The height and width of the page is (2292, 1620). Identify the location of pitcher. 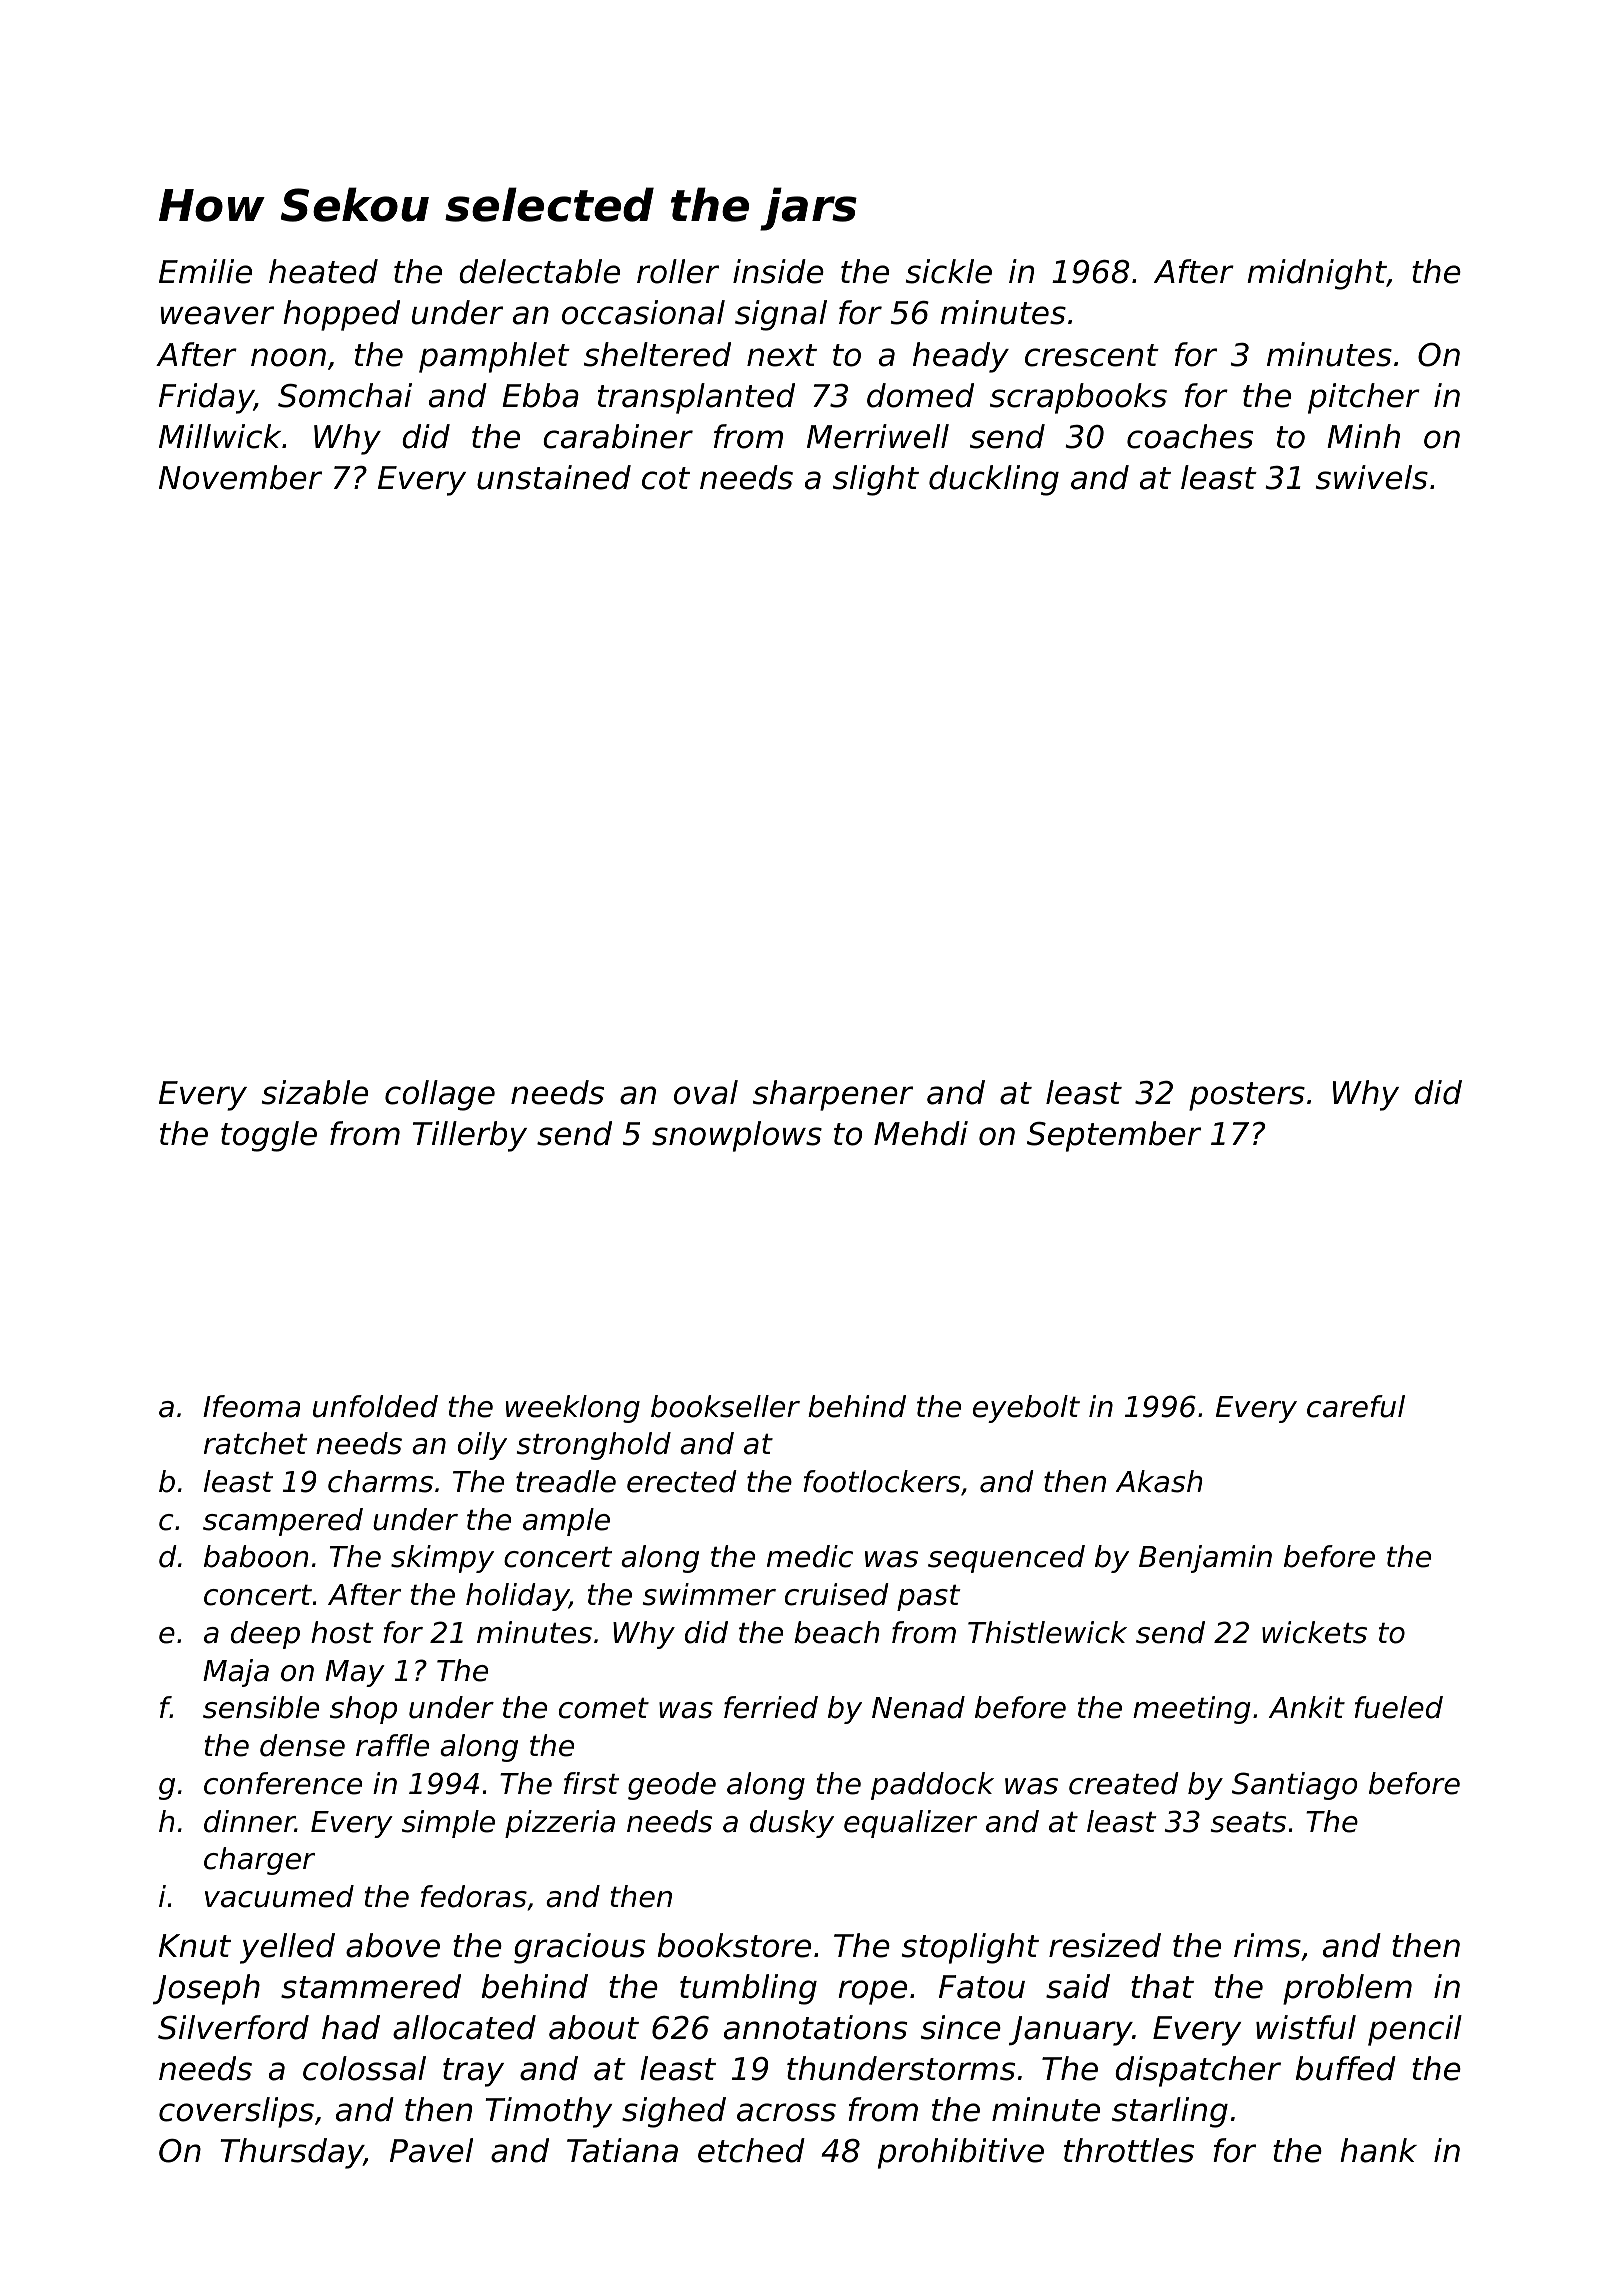
(1364, 398).
